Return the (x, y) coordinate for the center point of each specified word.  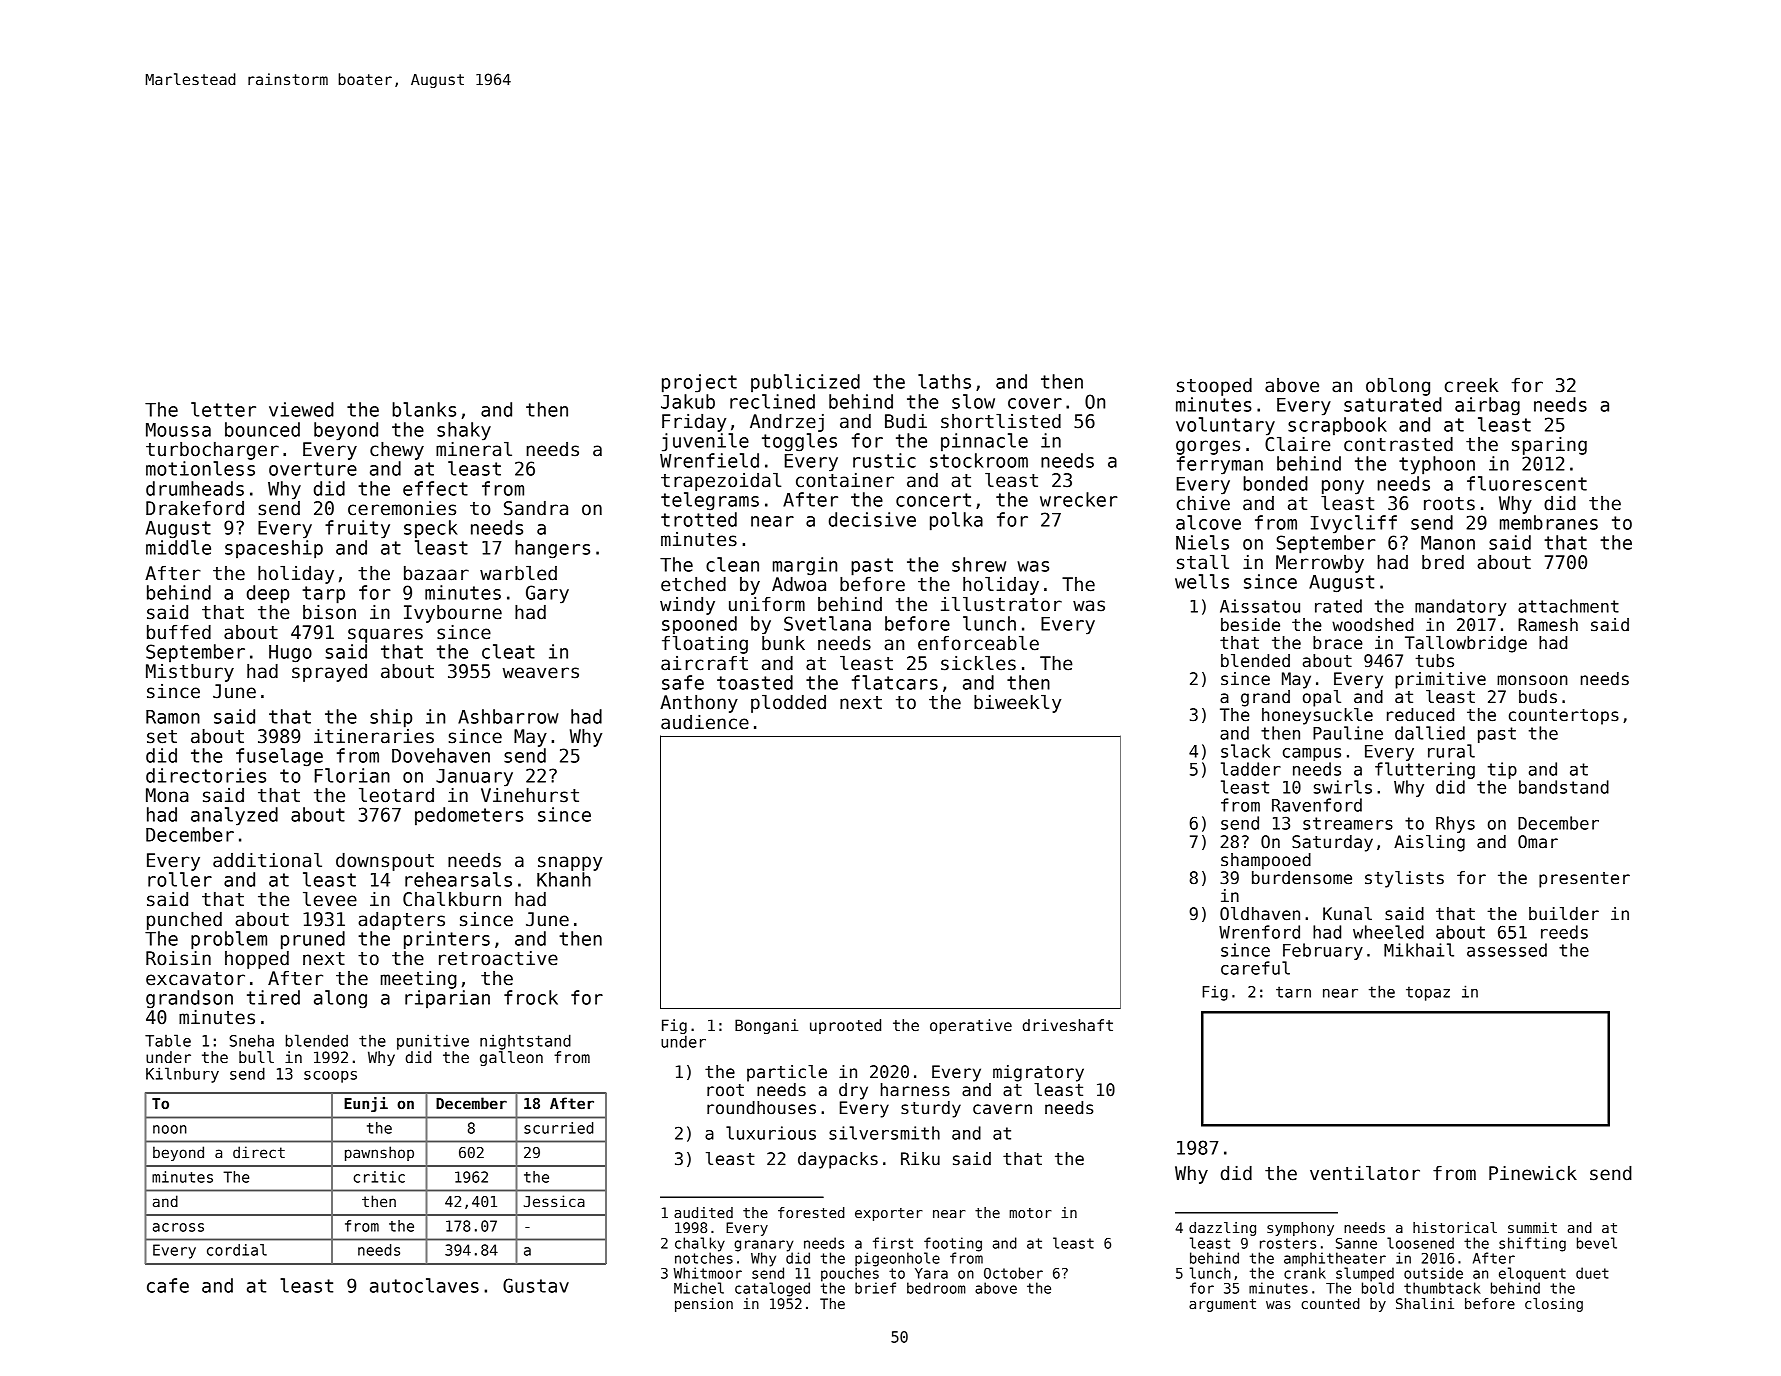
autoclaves (424, 1285)
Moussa (178, 430)
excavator (195, 979)
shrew (979, 564)
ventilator (1365, 1173)
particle (787, 1073)
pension (704, 1305)
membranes (1549, 522)
